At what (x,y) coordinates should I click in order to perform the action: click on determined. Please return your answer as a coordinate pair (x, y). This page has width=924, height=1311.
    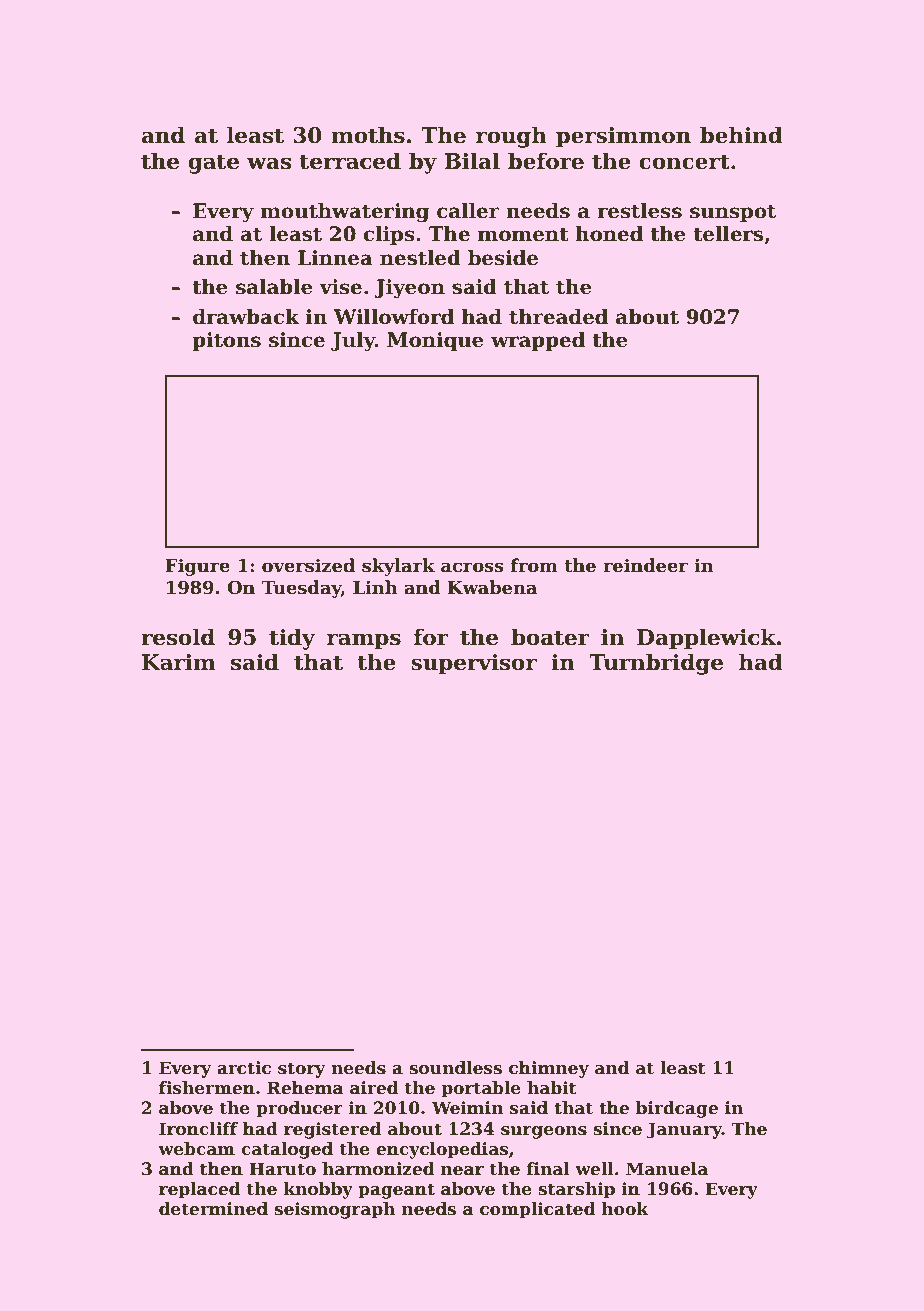
    Looking at the image, I should click on (213, 1209).
